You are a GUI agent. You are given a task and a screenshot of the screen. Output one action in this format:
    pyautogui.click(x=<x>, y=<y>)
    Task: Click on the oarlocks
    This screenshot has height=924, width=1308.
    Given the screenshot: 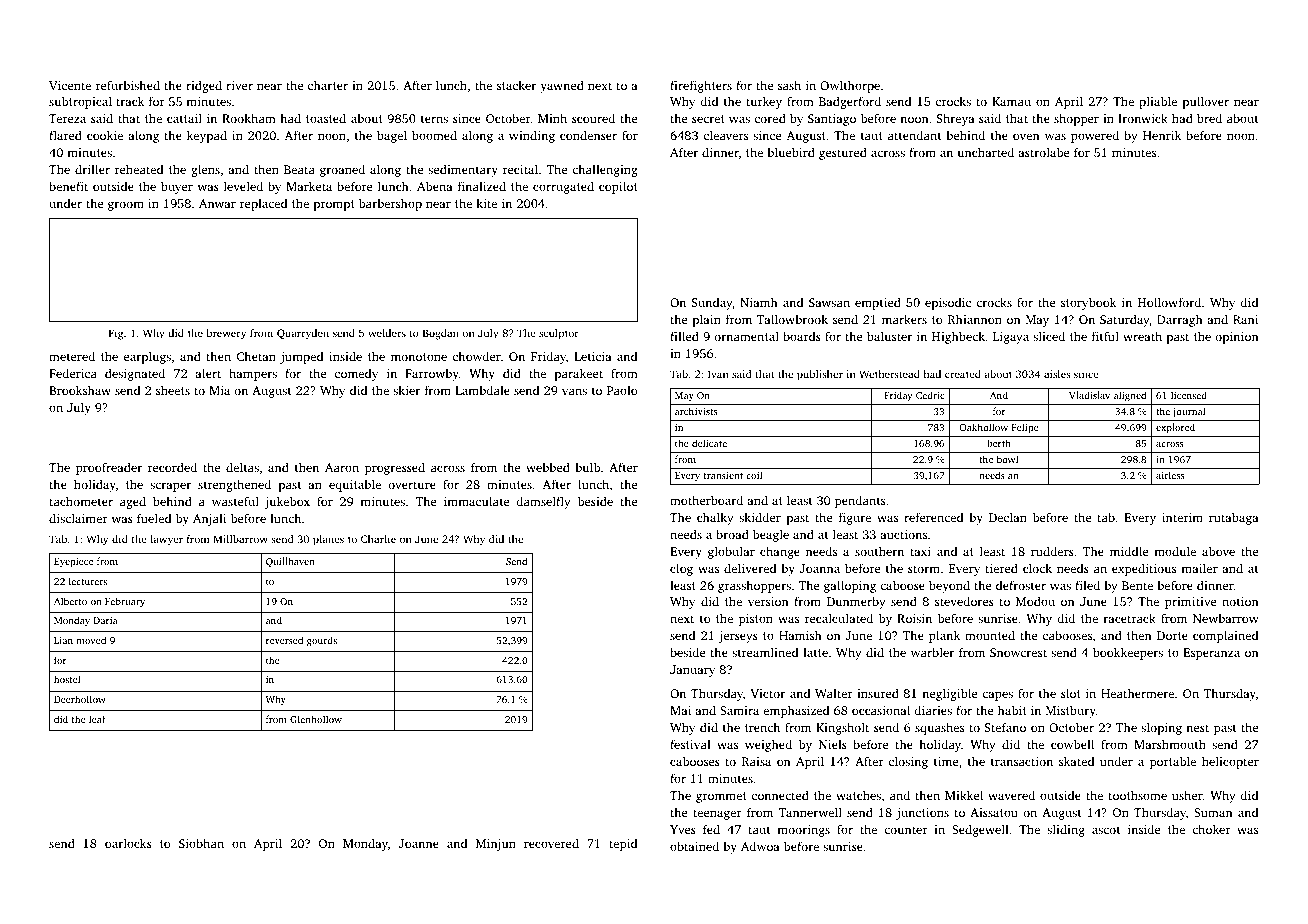 What is the action you would take?
    pyautogui.click(x=128, y=843)
